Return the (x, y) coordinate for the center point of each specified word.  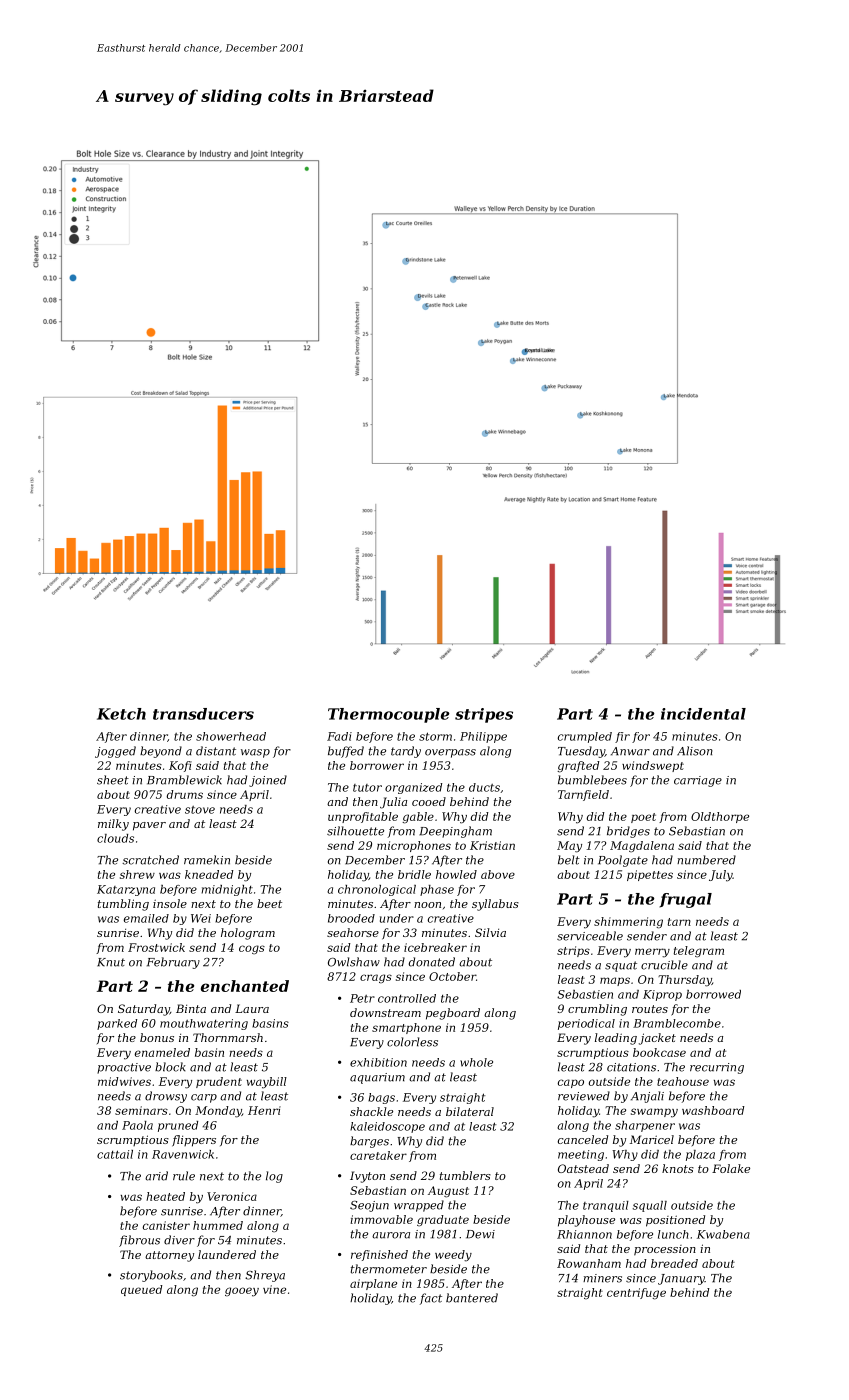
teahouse (683, 1081)
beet (269, 903)
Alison (695, 751)
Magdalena (642, 846)
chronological (377, 890)
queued (142, 1290)
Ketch (121, 714)
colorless (412, 1042)
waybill (267, 1083)
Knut (111, 962)
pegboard (453, 1014)
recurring (717, 1068)
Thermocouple (388, 715)
